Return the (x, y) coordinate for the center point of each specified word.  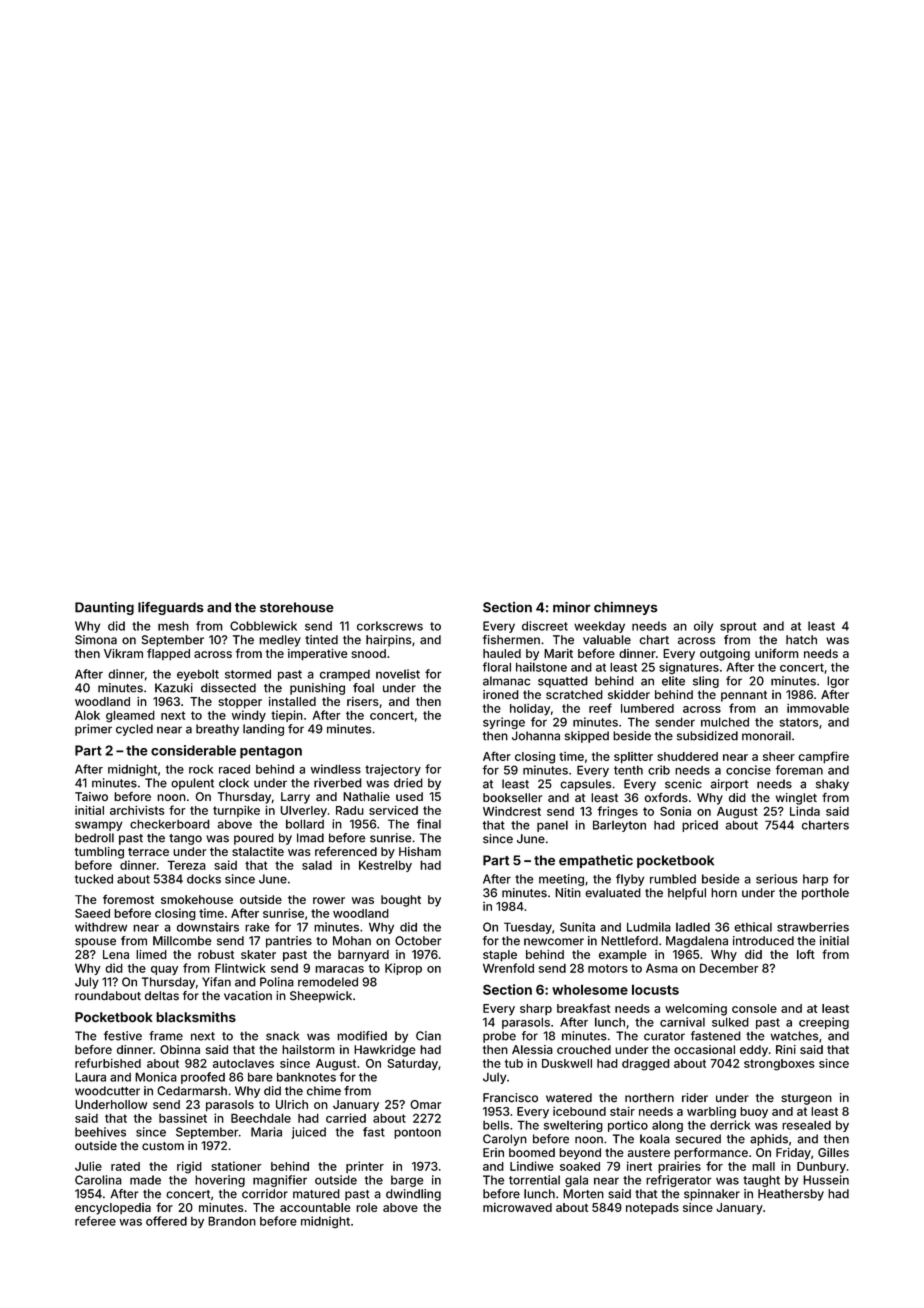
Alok (87, 715)
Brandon (232, 1221)
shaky (832, 785)
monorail (766, 736)
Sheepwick (321, 997)
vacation (248, 996)
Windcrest (512, 811)
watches (794, 1036)
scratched (574, 694)
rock (201, 769)
